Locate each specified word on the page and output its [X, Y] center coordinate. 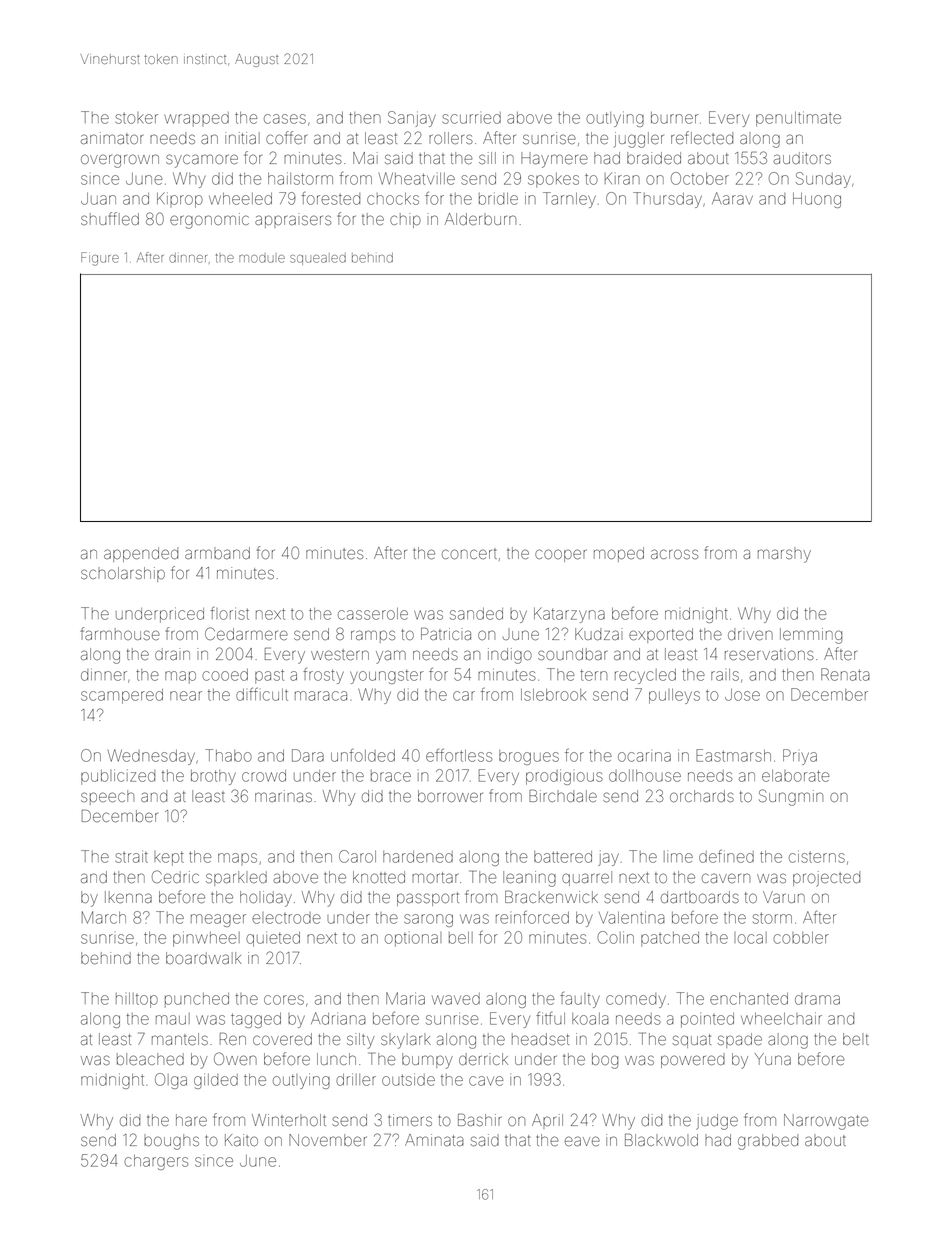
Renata [845, 674]
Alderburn [480, 219]
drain [172, 654]
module [262, 259]
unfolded [363, 755]
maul [173, 1019]
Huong [817, 200]
